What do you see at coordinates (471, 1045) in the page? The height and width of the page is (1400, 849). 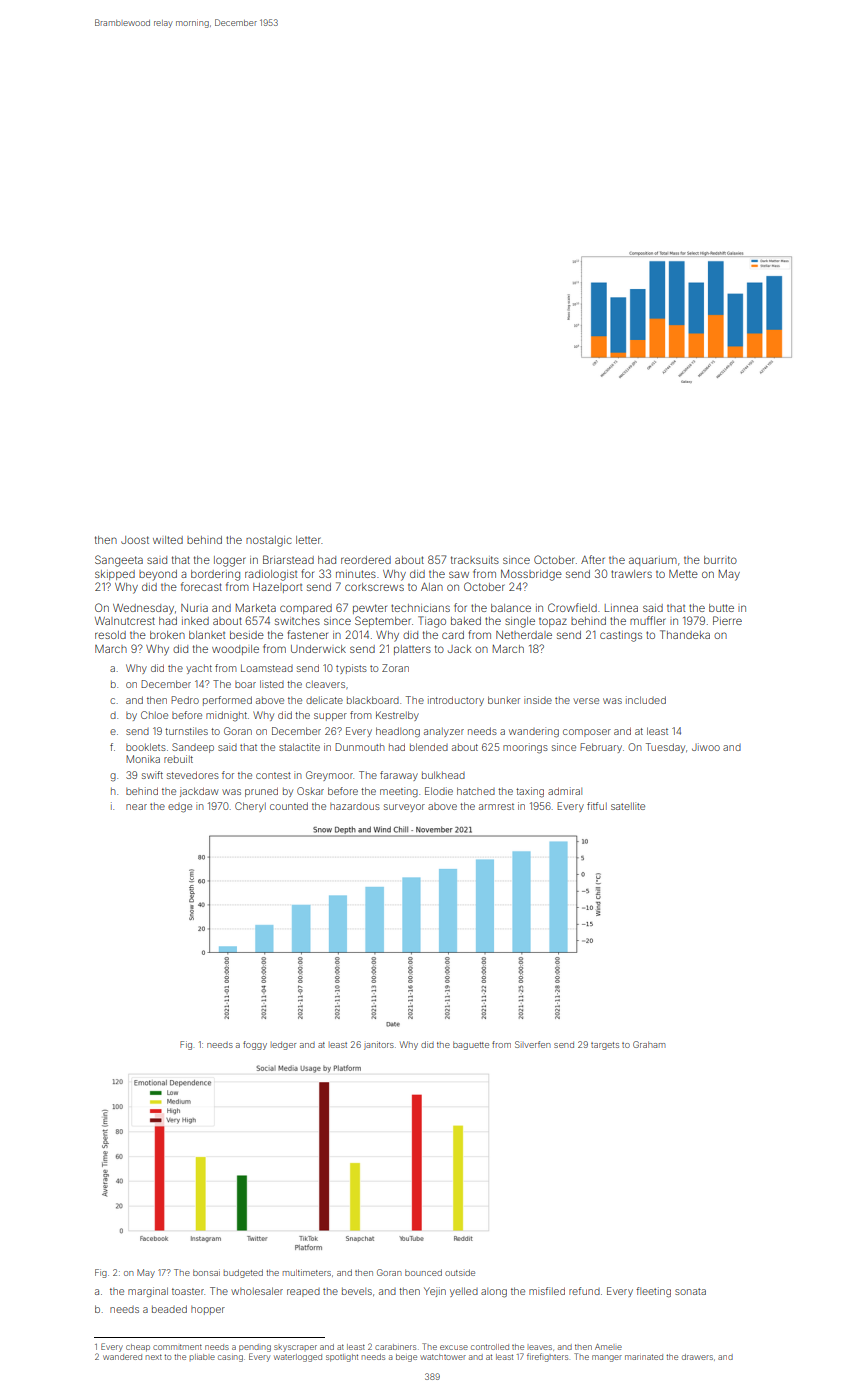 I see `baguette` at bounding box center [471, 1045].
